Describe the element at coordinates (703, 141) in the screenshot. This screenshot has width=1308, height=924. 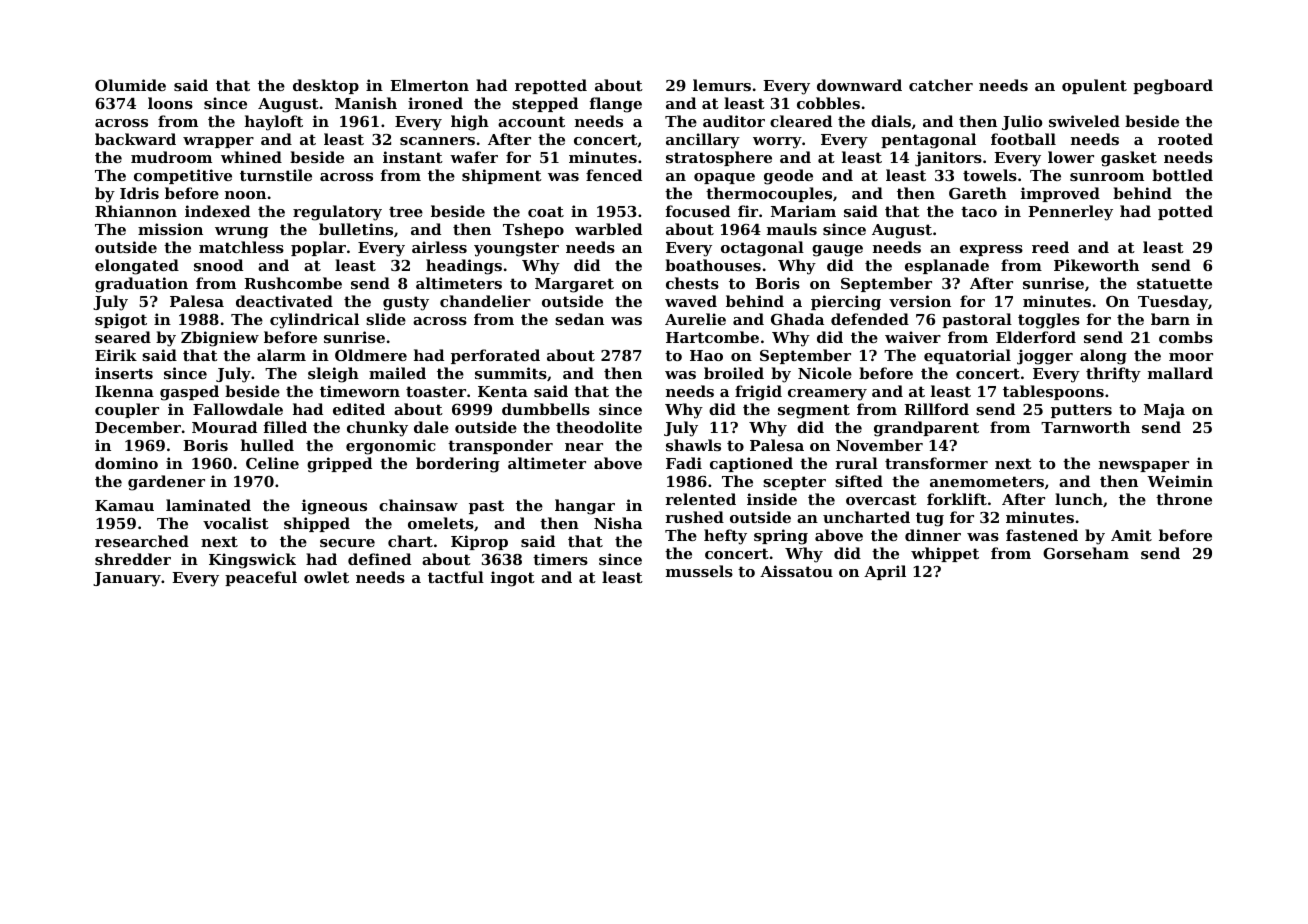
I see `ancillary` at that location.
